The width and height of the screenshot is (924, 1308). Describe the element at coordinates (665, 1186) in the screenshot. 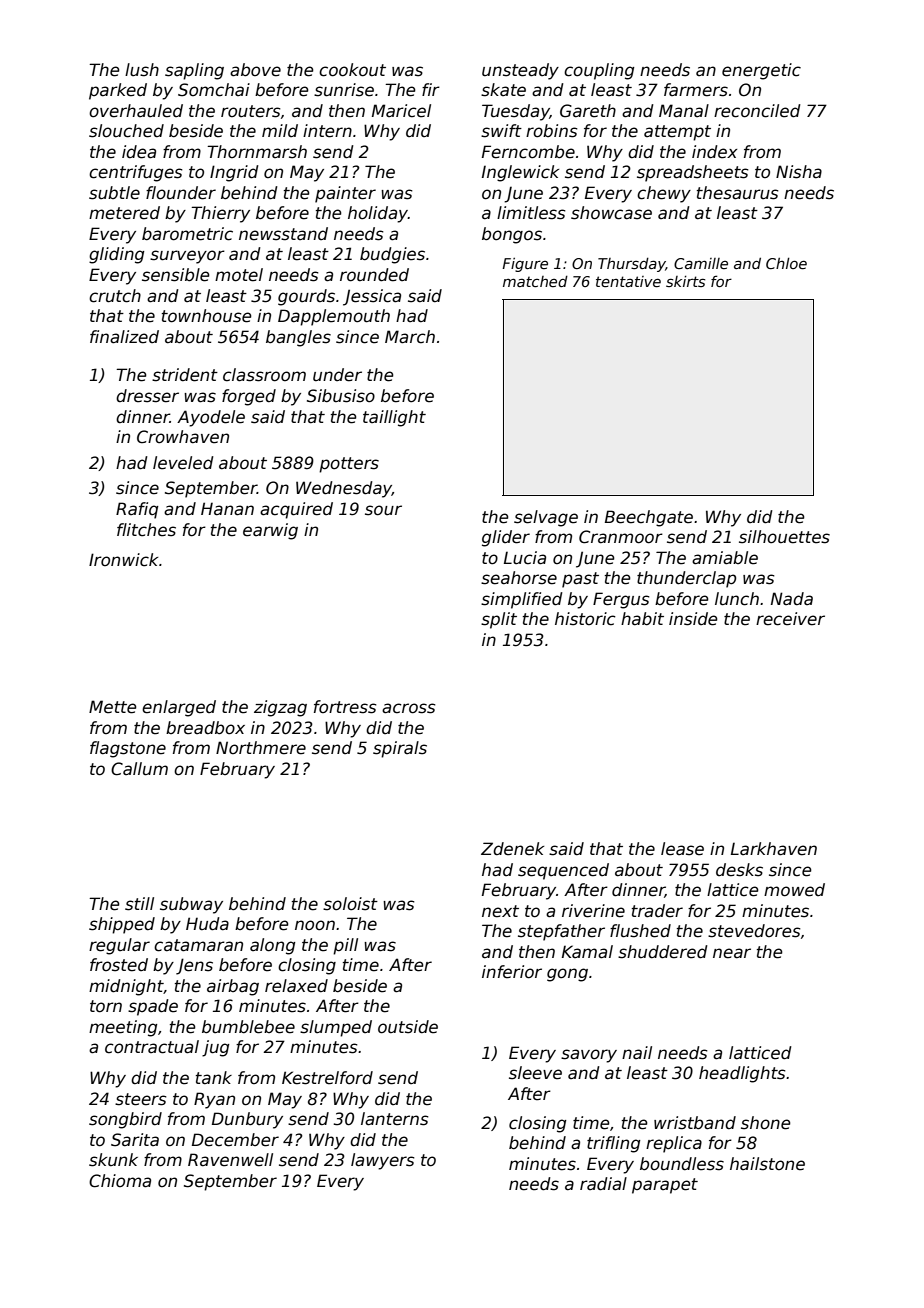

I see `parapet` at that location.
